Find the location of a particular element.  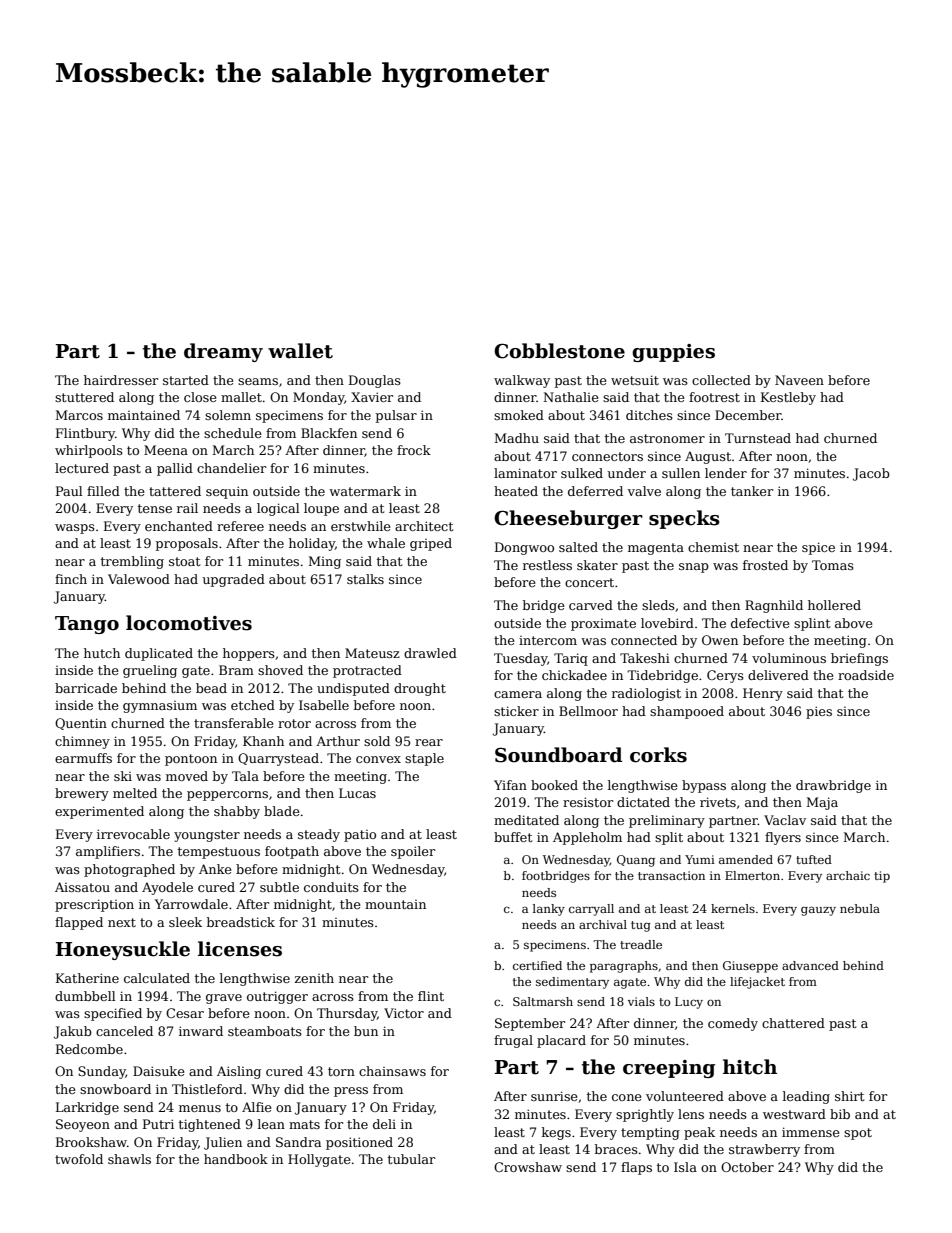

outrigger is located at coordinates (277, 997).
